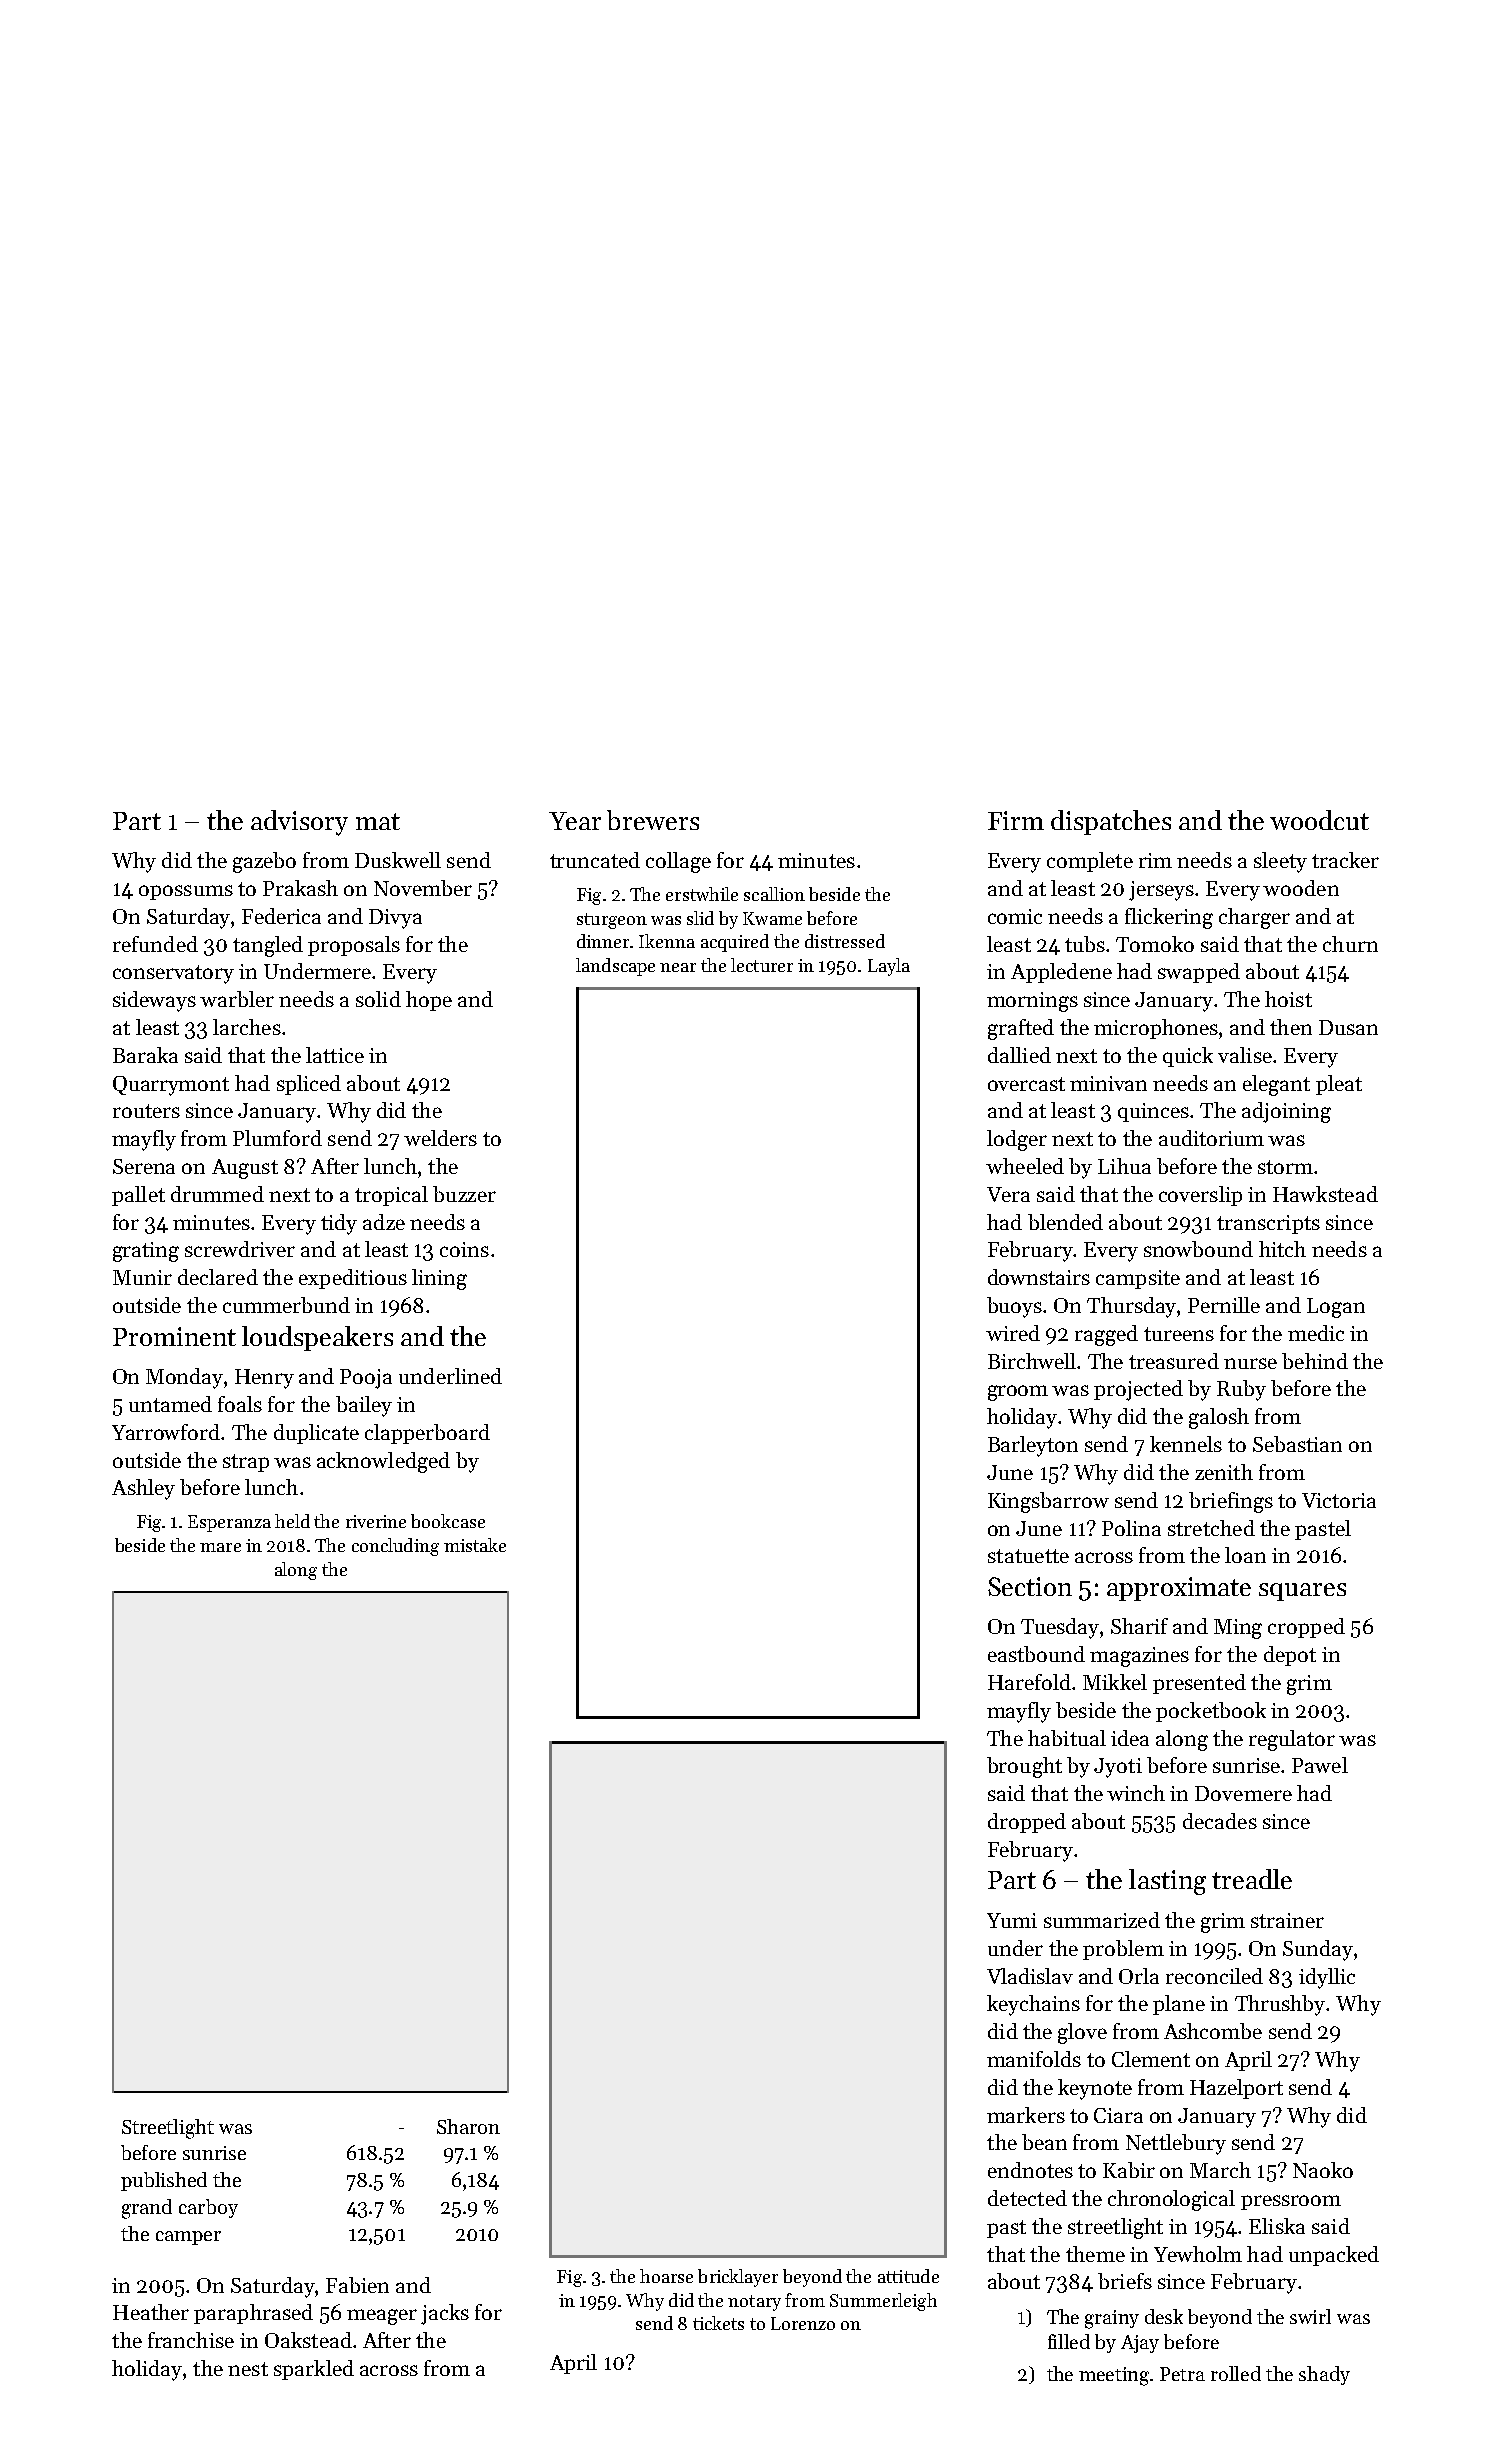 This document has width=1496, height=2464. Describe the element at coordinates (357, 2285) in the document. I see `Fabien` at that location.
